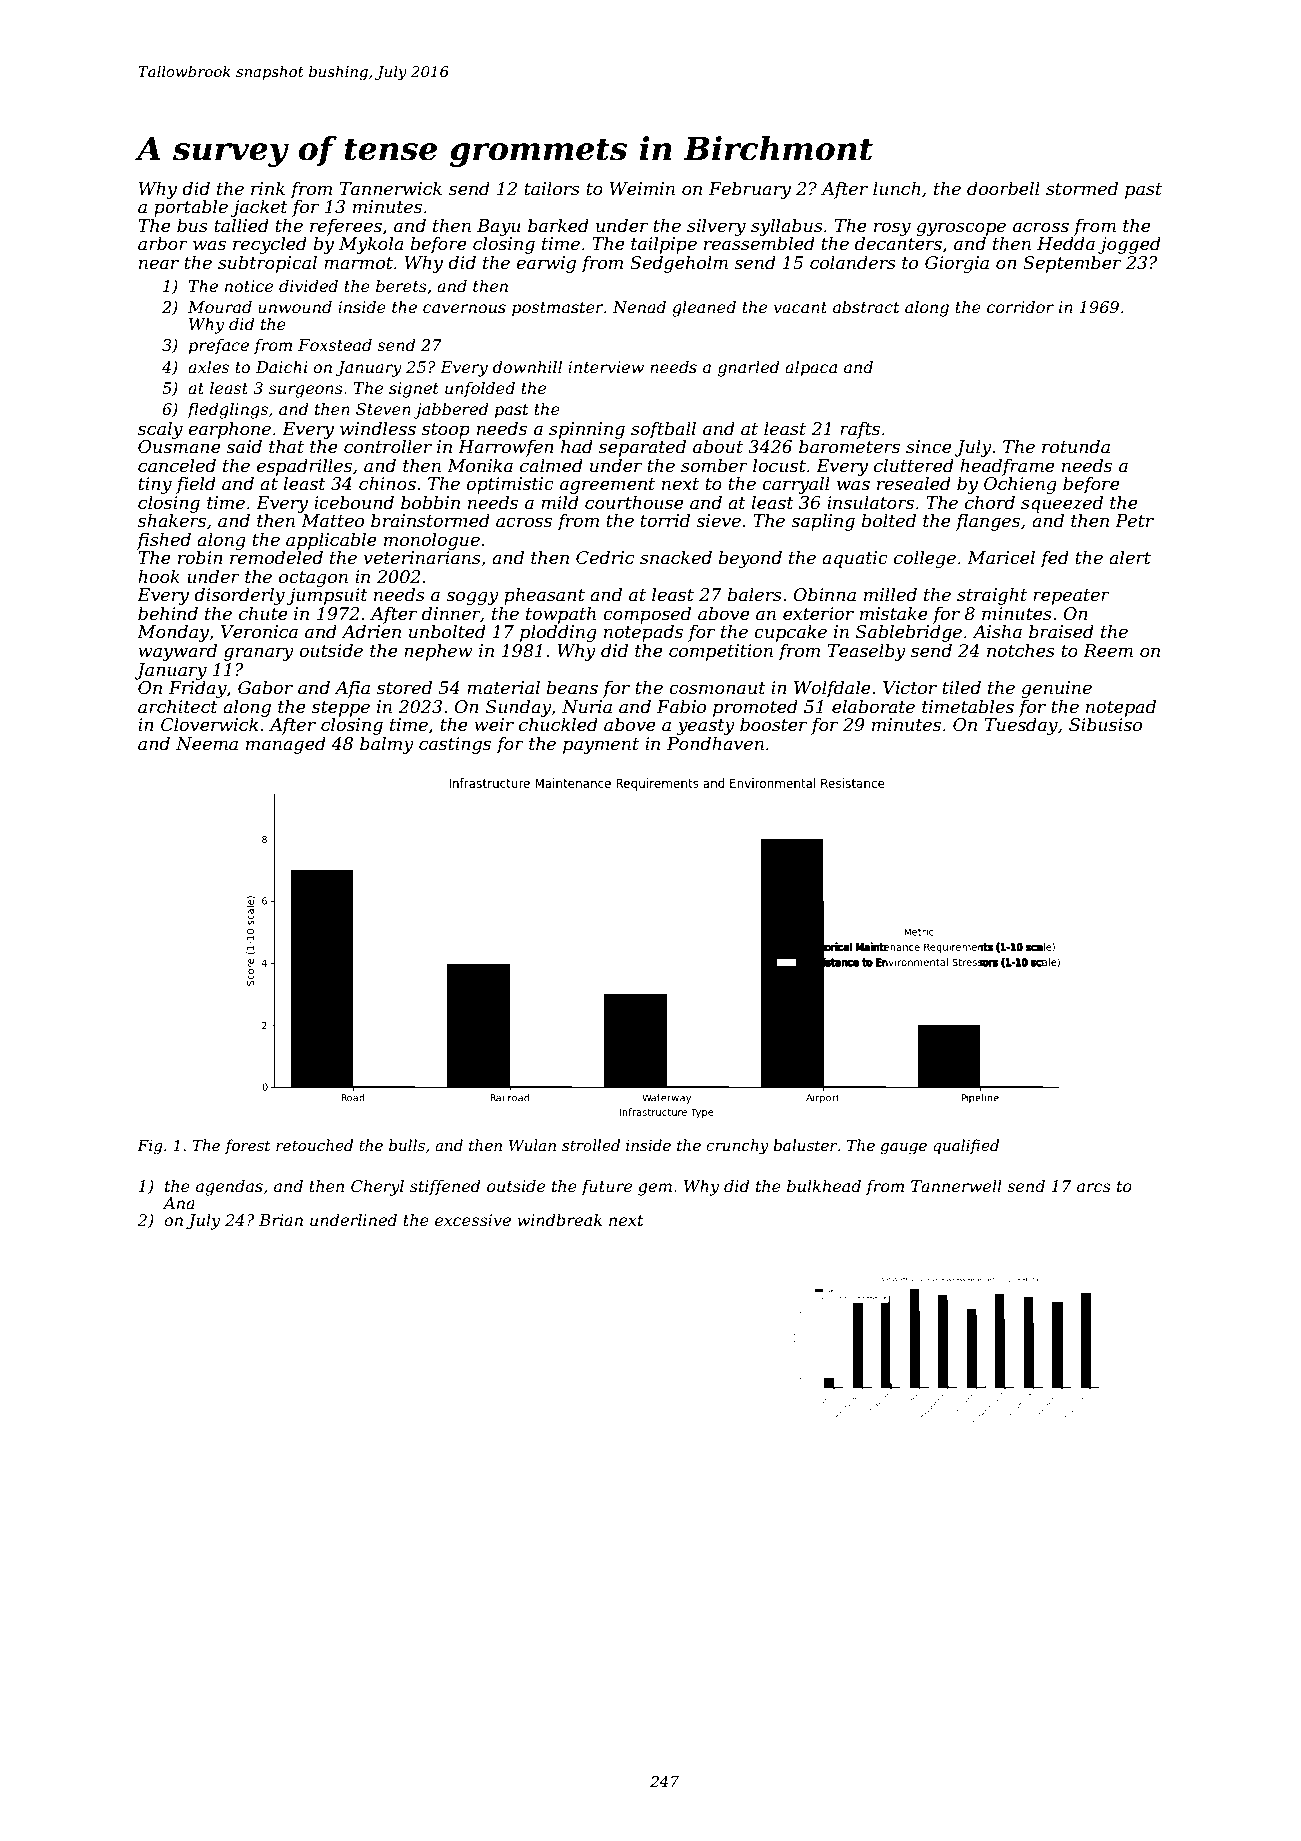 The height and width of the screenshot is (1841, 1301). I want to click on berets, so click(401, 285).
